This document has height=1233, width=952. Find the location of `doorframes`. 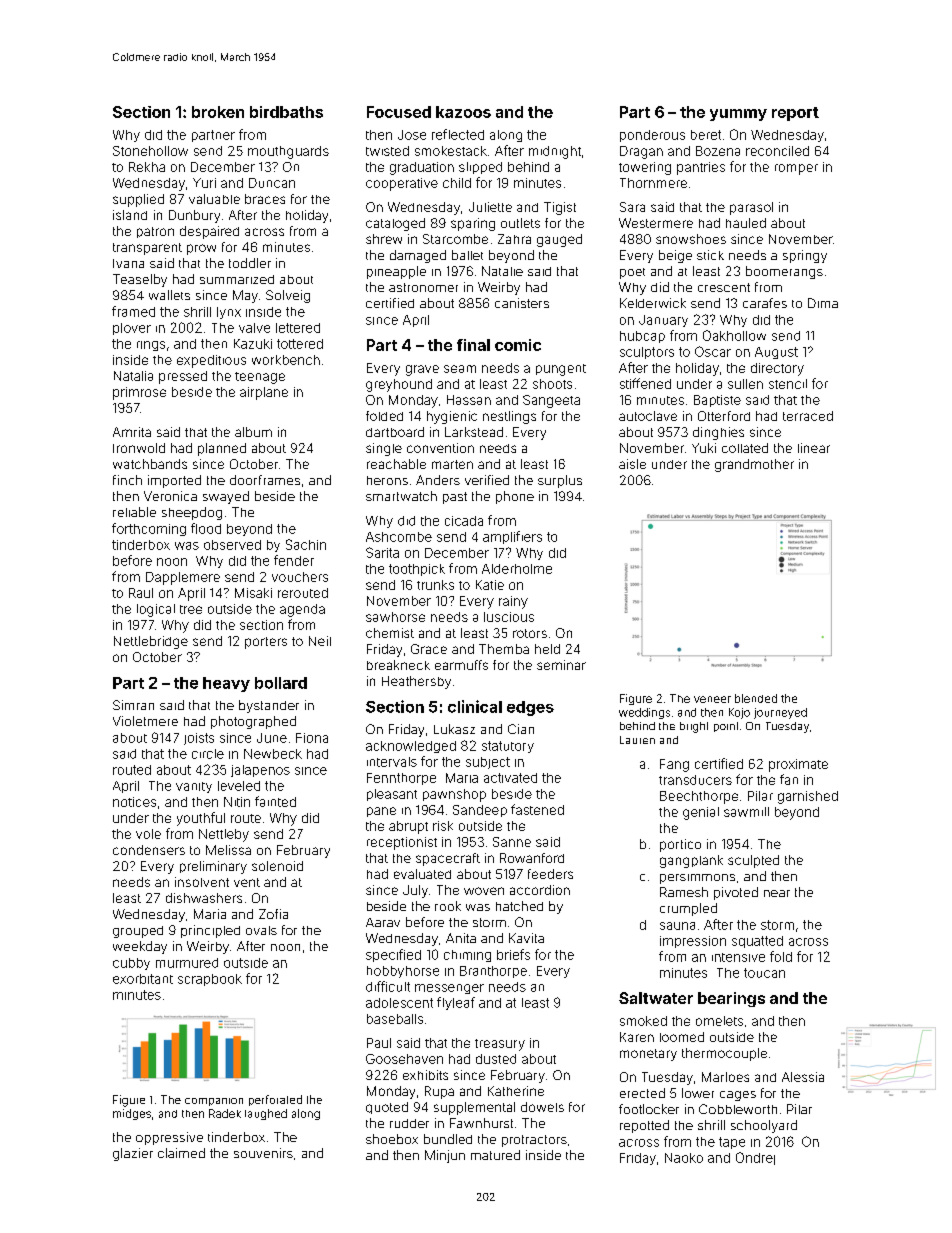

doorframes is located at coordinates (265, 480).
